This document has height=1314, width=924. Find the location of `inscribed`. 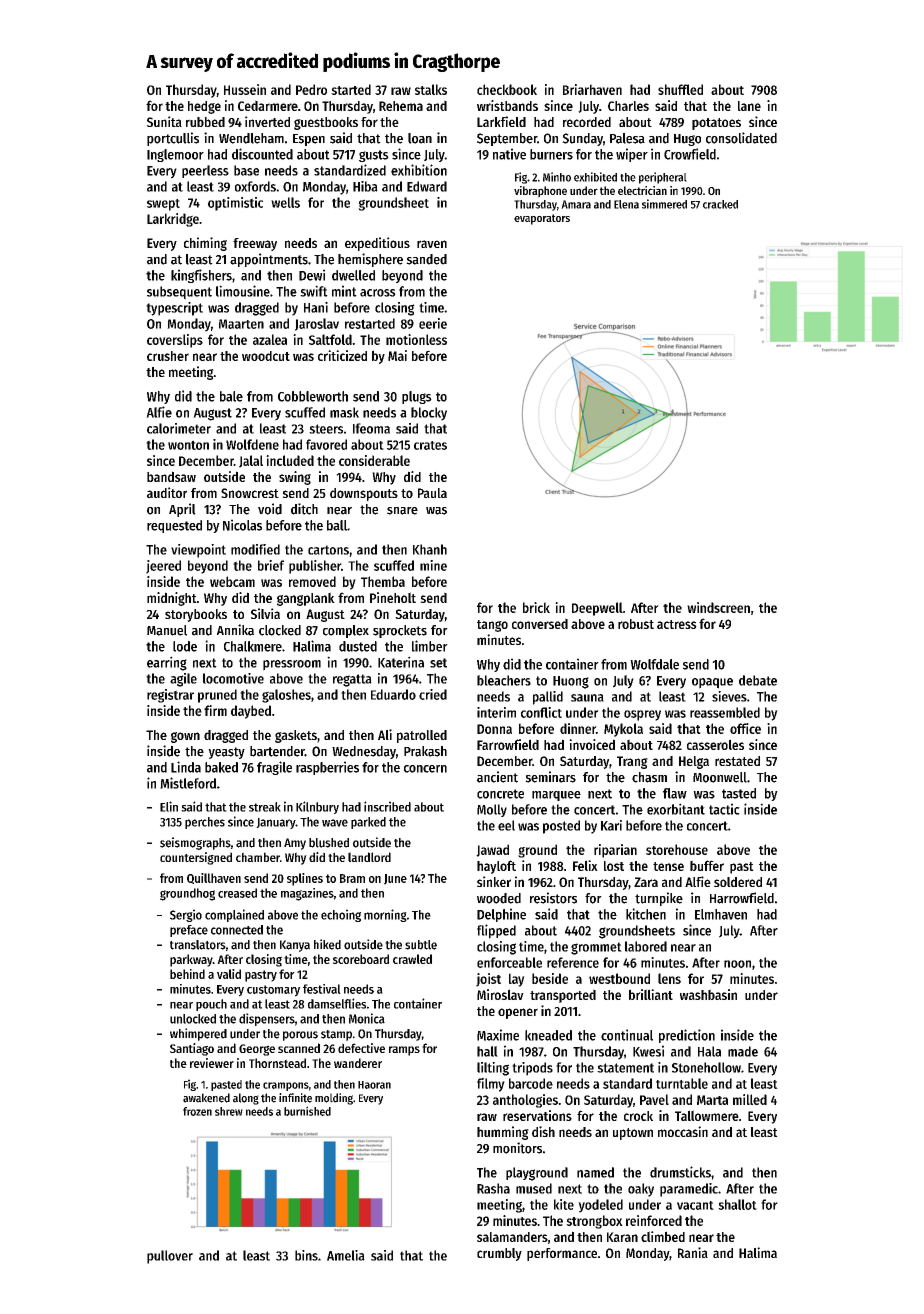

inscribed is located at coordinates (387, 806).
